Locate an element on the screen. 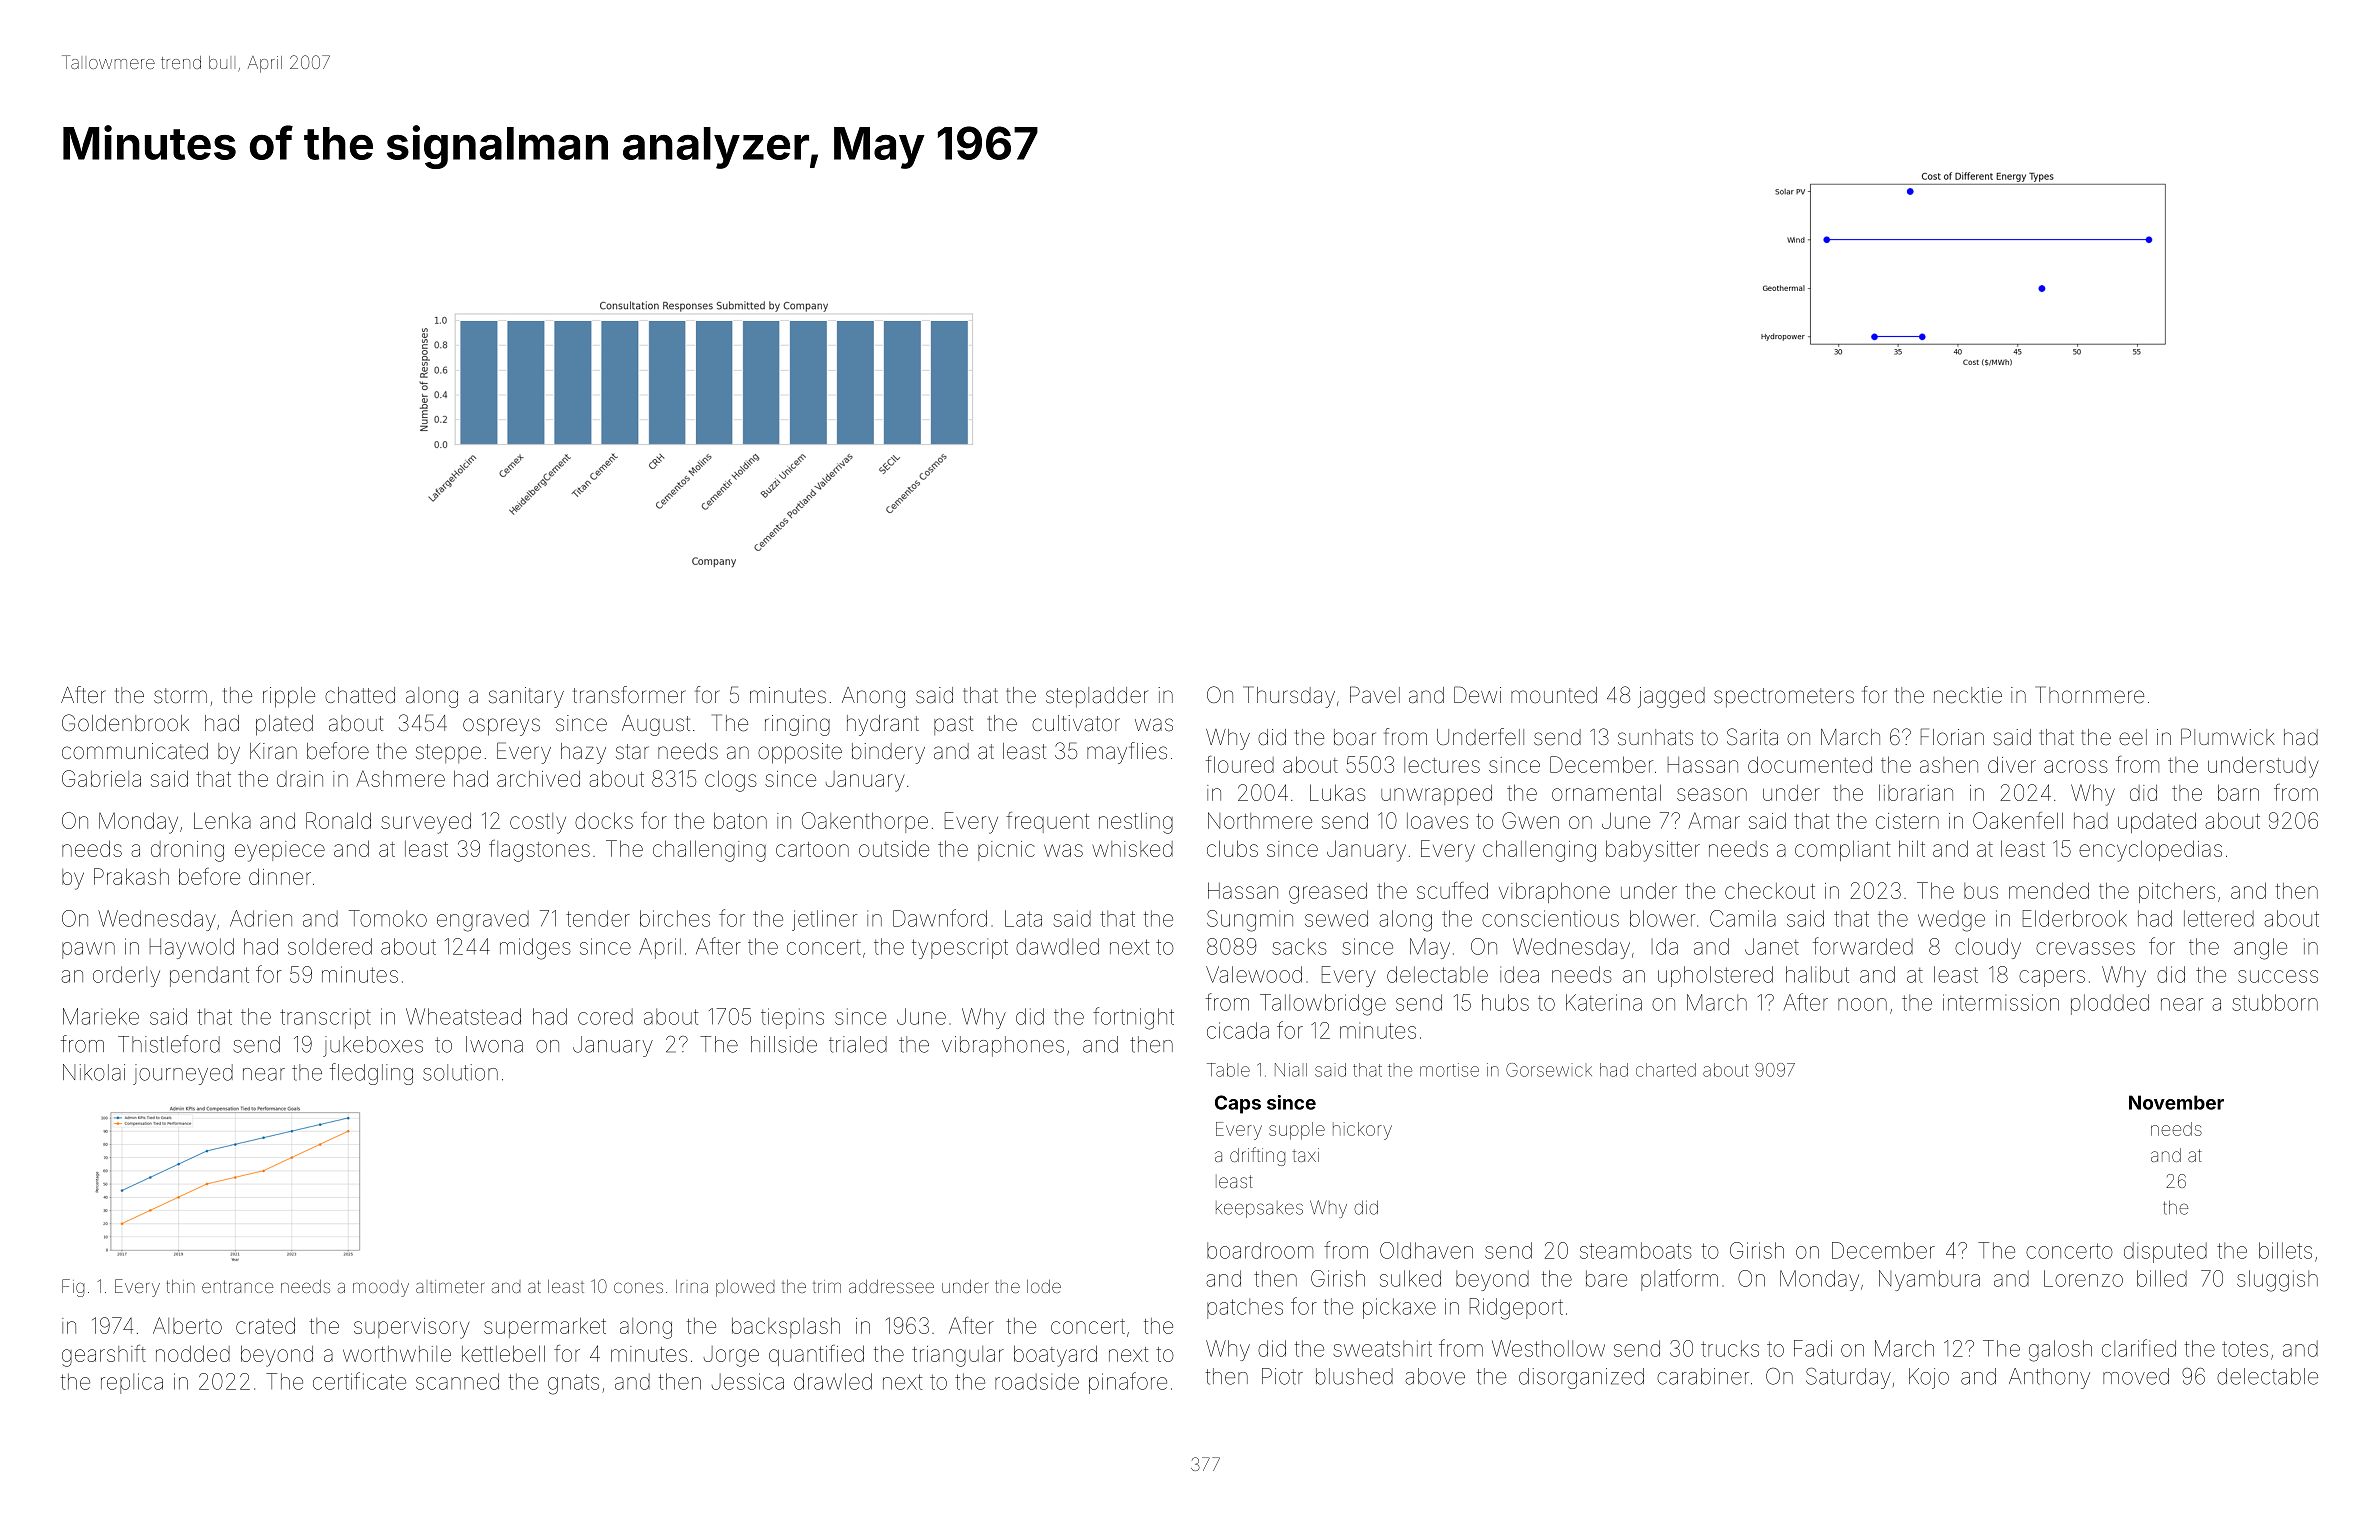  bare is located at coordinates (1606, 1278).
